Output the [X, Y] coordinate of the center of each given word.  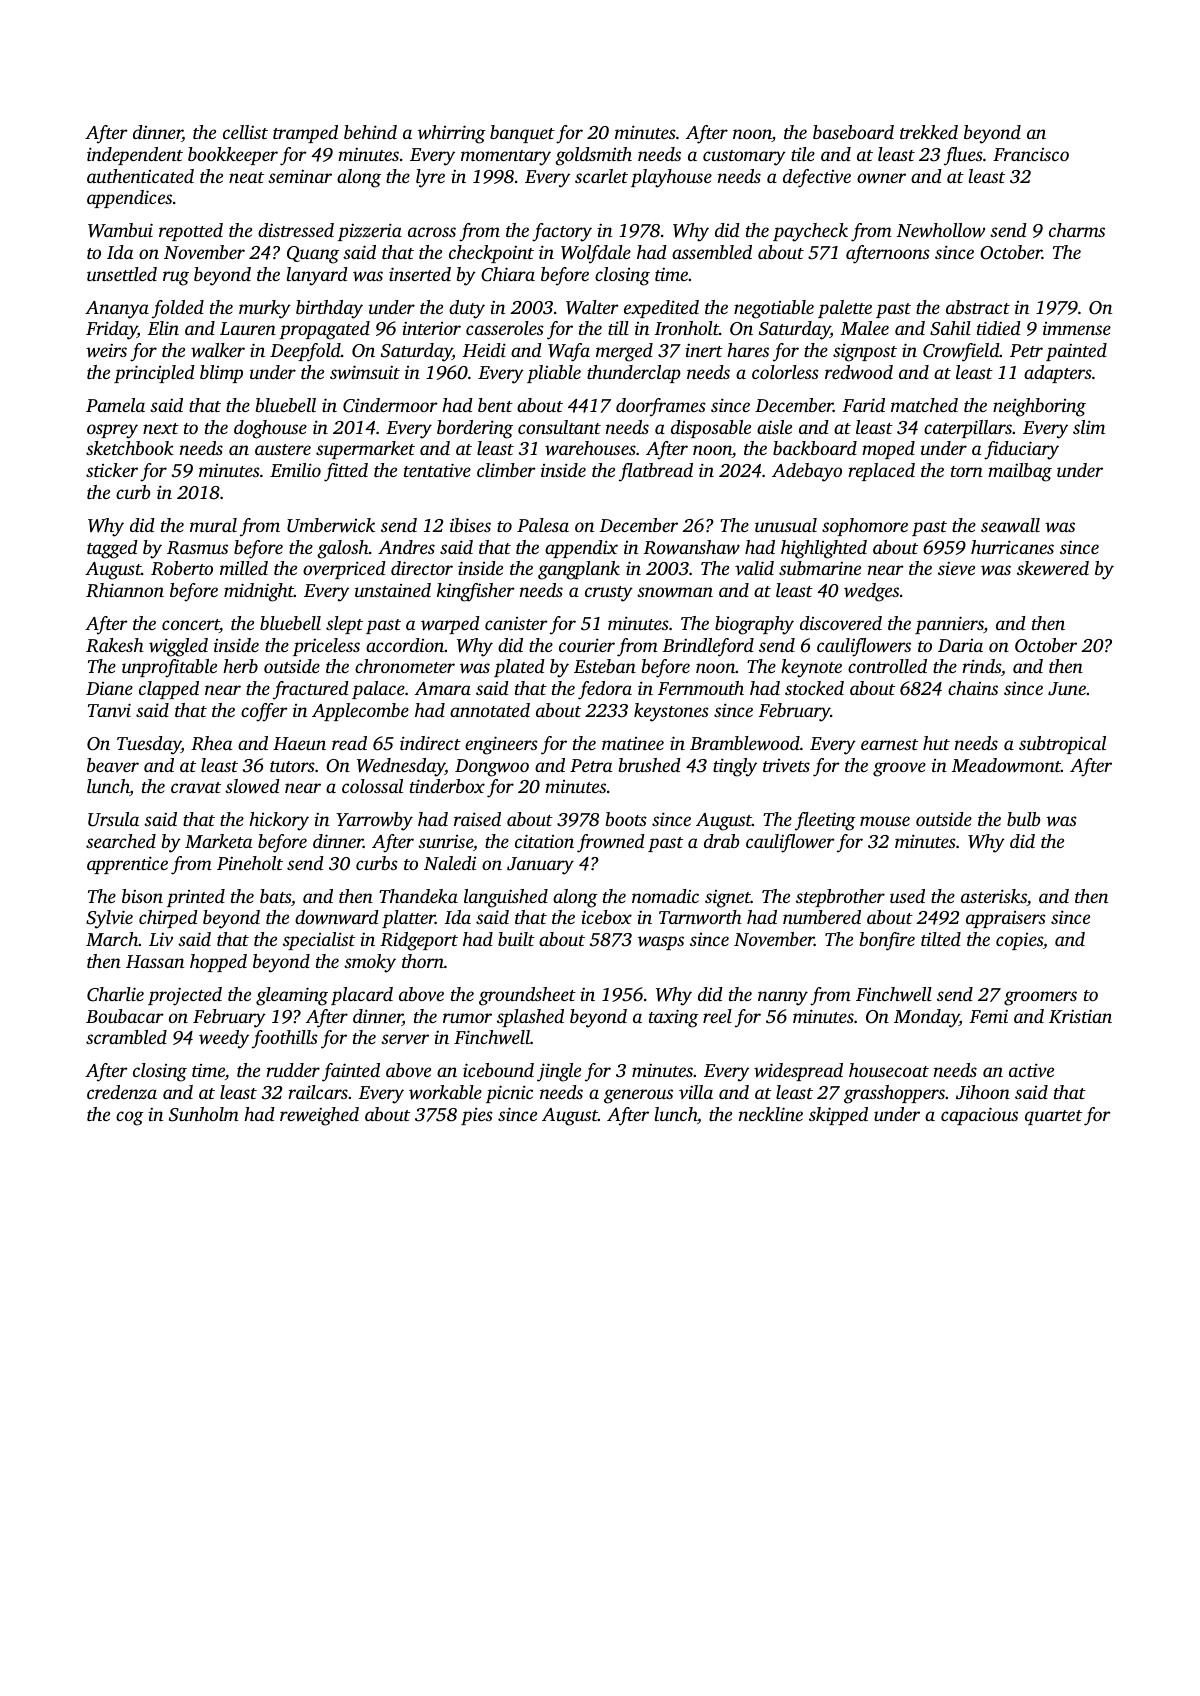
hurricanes [1012, 547]
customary [744, 158]
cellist [245, 132]
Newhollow [941, 230]
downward [337, 917]
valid [754, 568]
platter [408, 919]
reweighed [319, 1116]
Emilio [295, 470]
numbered [822, 917]
